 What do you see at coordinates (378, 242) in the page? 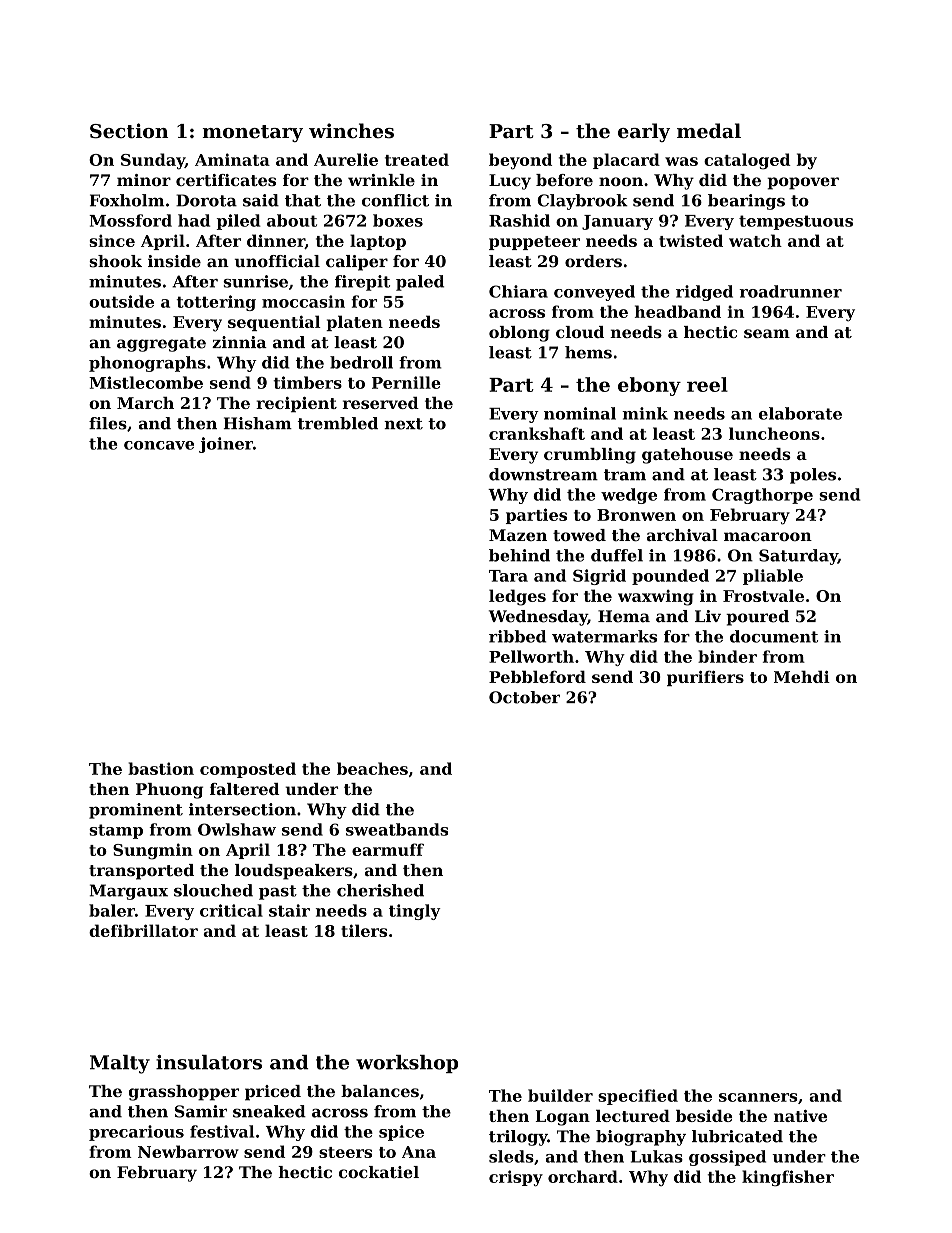
I see `laptop` at bounding box center [378, 242].
